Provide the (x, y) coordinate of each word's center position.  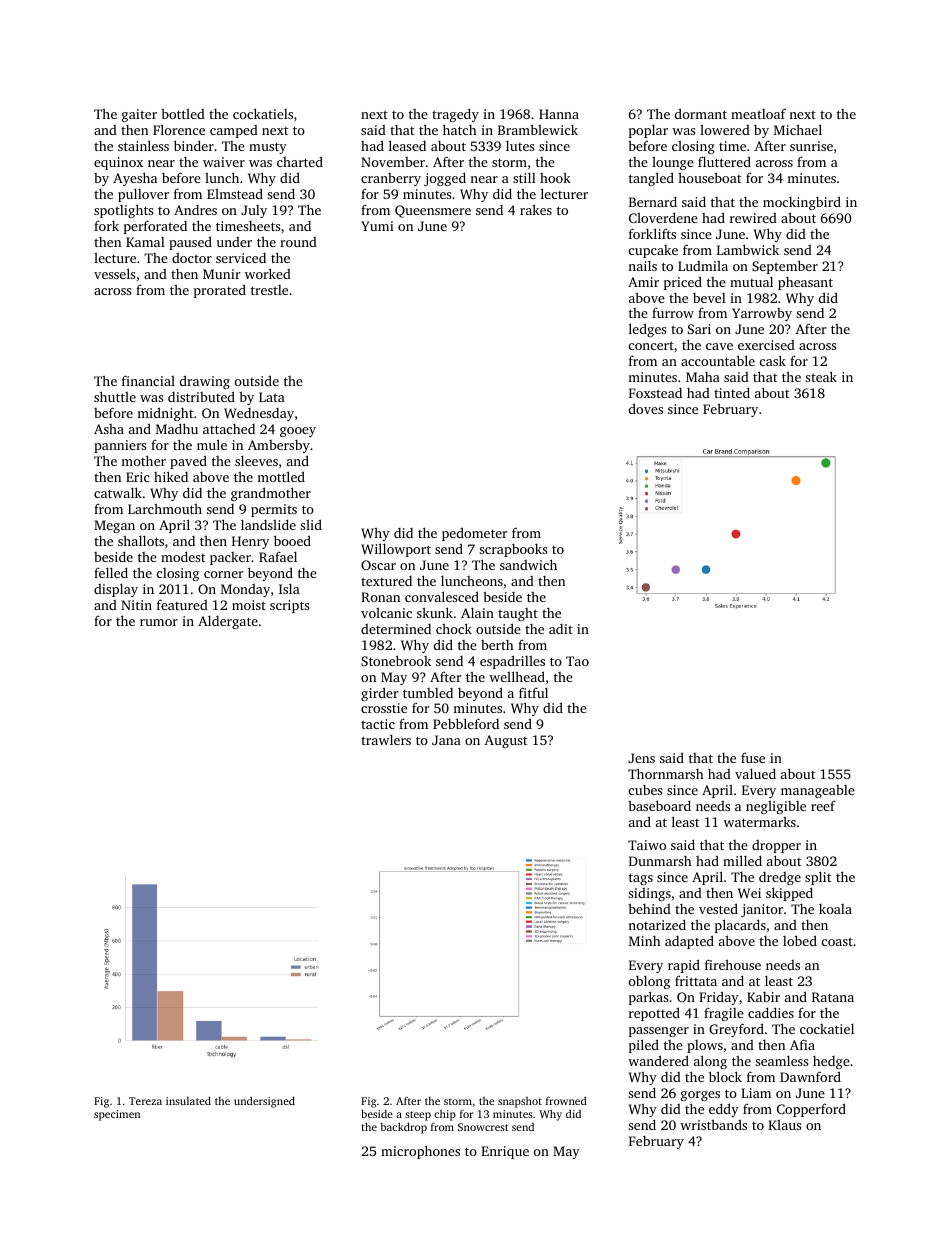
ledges (647, 330)
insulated (188, 1100)
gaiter (139, 115)
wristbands (713, 1124)
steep (418, 1116)
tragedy (455, 115)
